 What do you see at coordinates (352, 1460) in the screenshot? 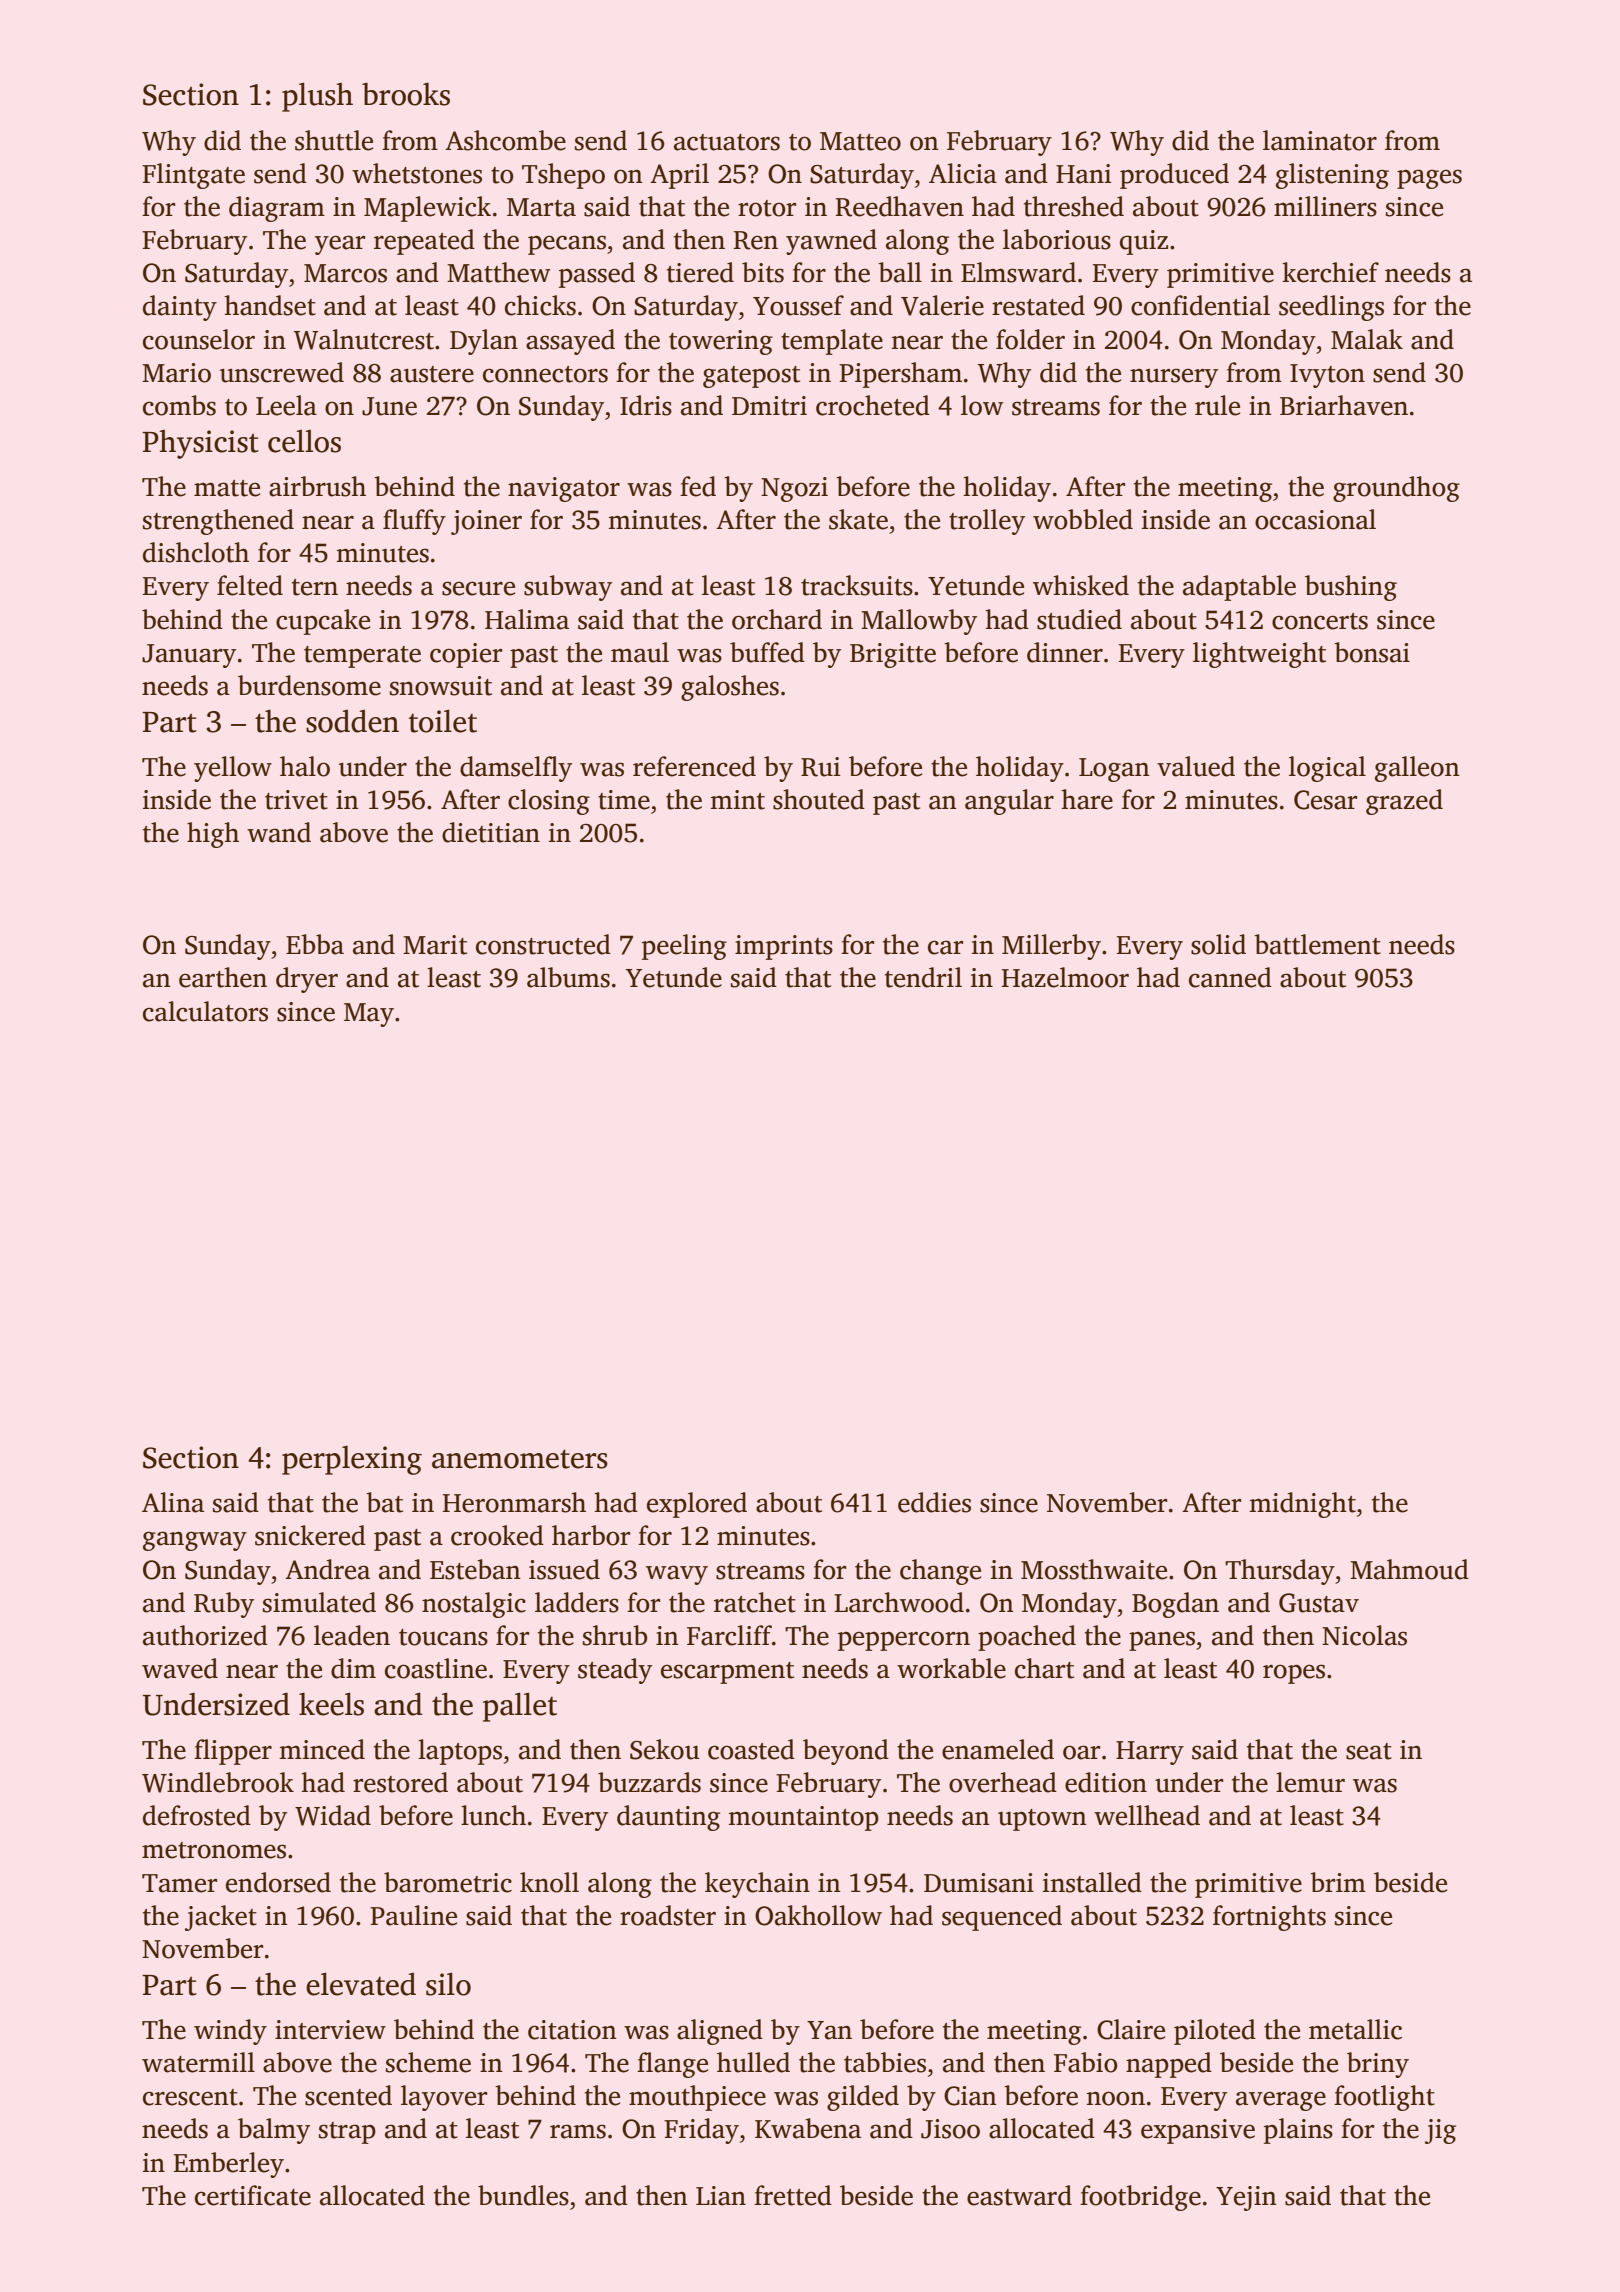
I see `perplexing` at bounding box center [352, 1460].
